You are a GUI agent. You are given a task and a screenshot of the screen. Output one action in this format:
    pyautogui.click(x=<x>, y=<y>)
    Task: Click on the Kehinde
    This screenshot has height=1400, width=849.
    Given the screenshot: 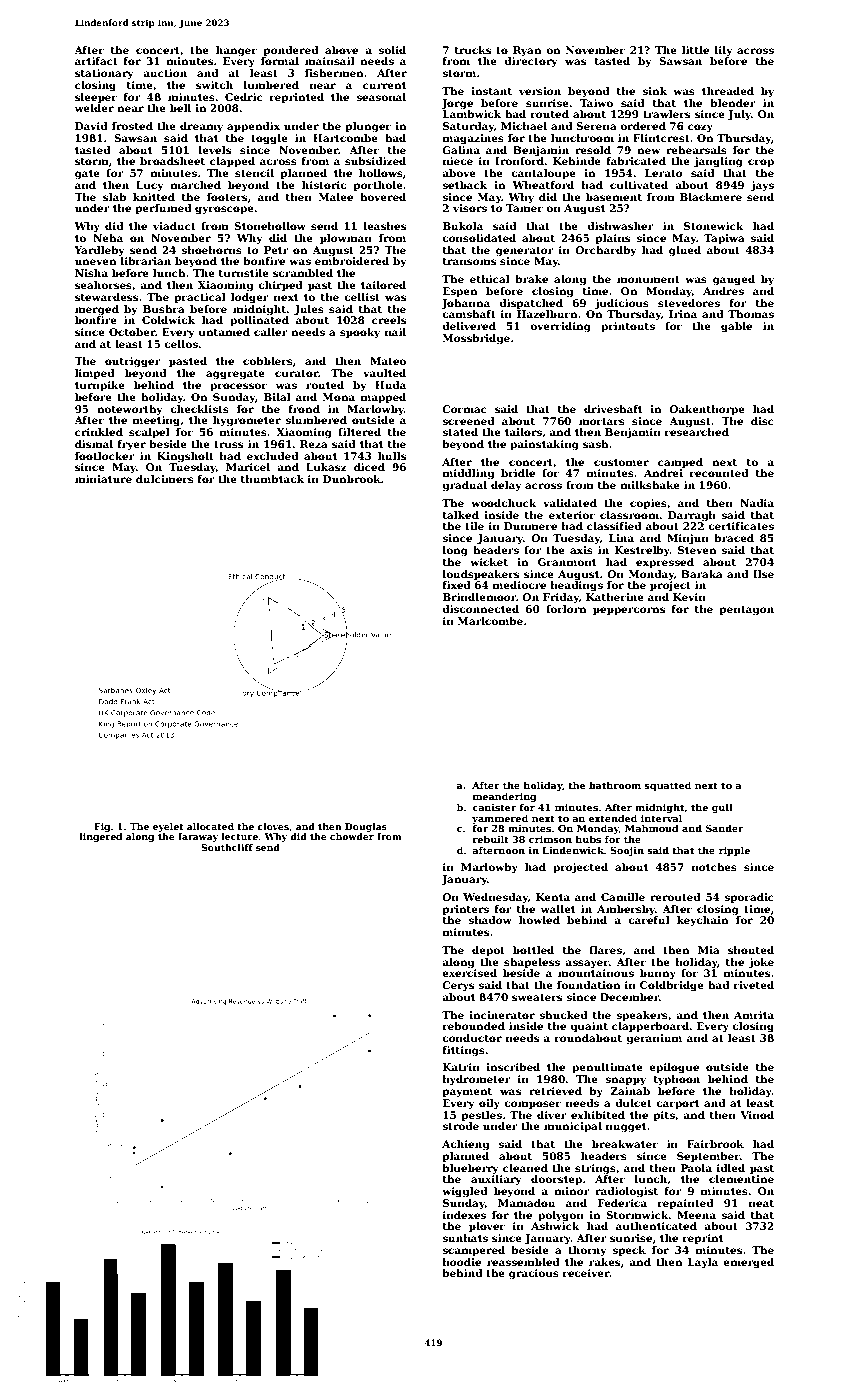 What is the action you would take?
    pyautogui.click(x=577, y=161)
